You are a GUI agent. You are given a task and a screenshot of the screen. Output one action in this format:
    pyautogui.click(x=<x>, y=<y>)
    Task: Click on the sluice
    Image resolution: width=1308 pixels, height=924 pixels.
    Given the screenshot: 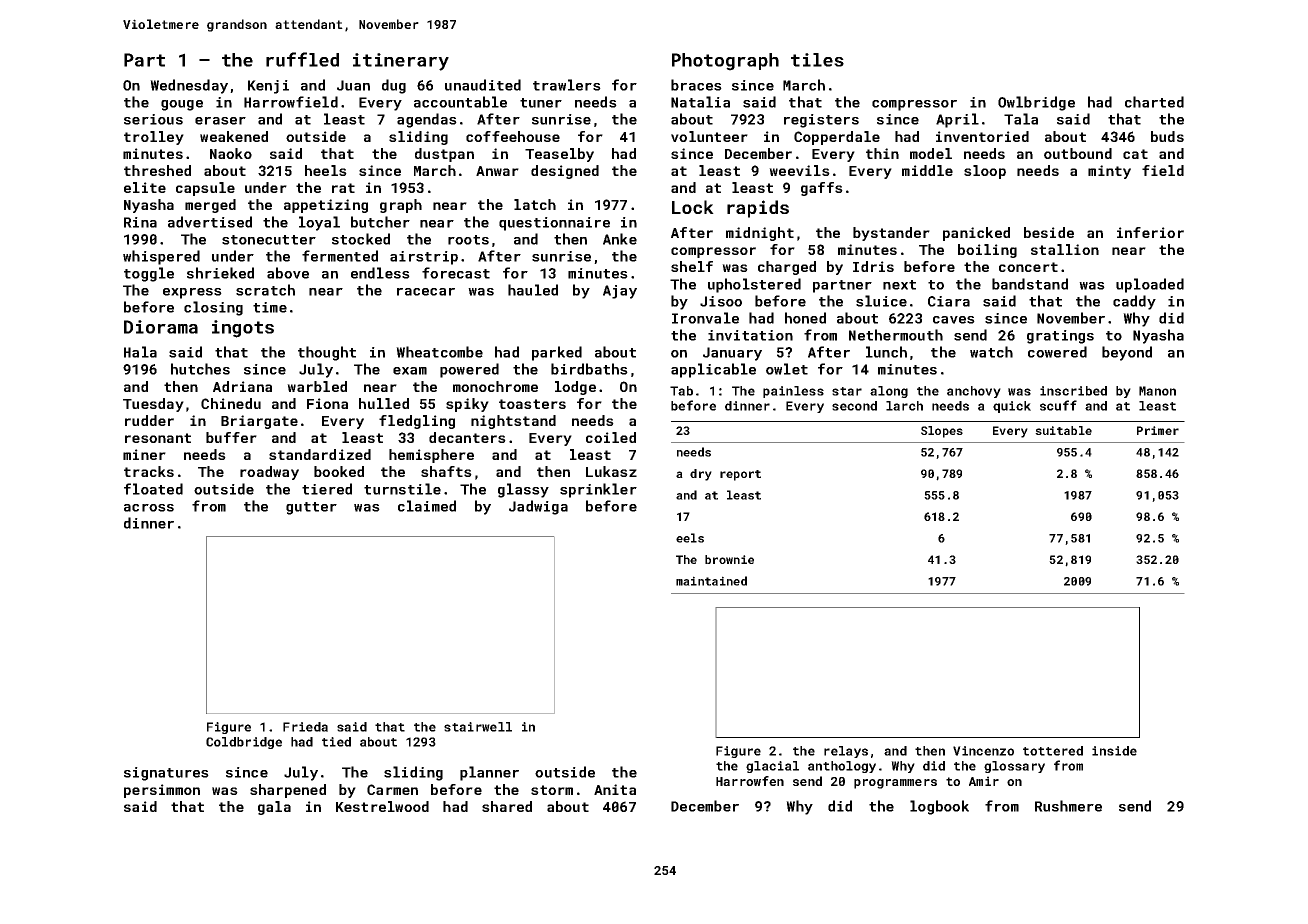 What is the action you would take?
    pyautogui.click(x=881, y=301)
